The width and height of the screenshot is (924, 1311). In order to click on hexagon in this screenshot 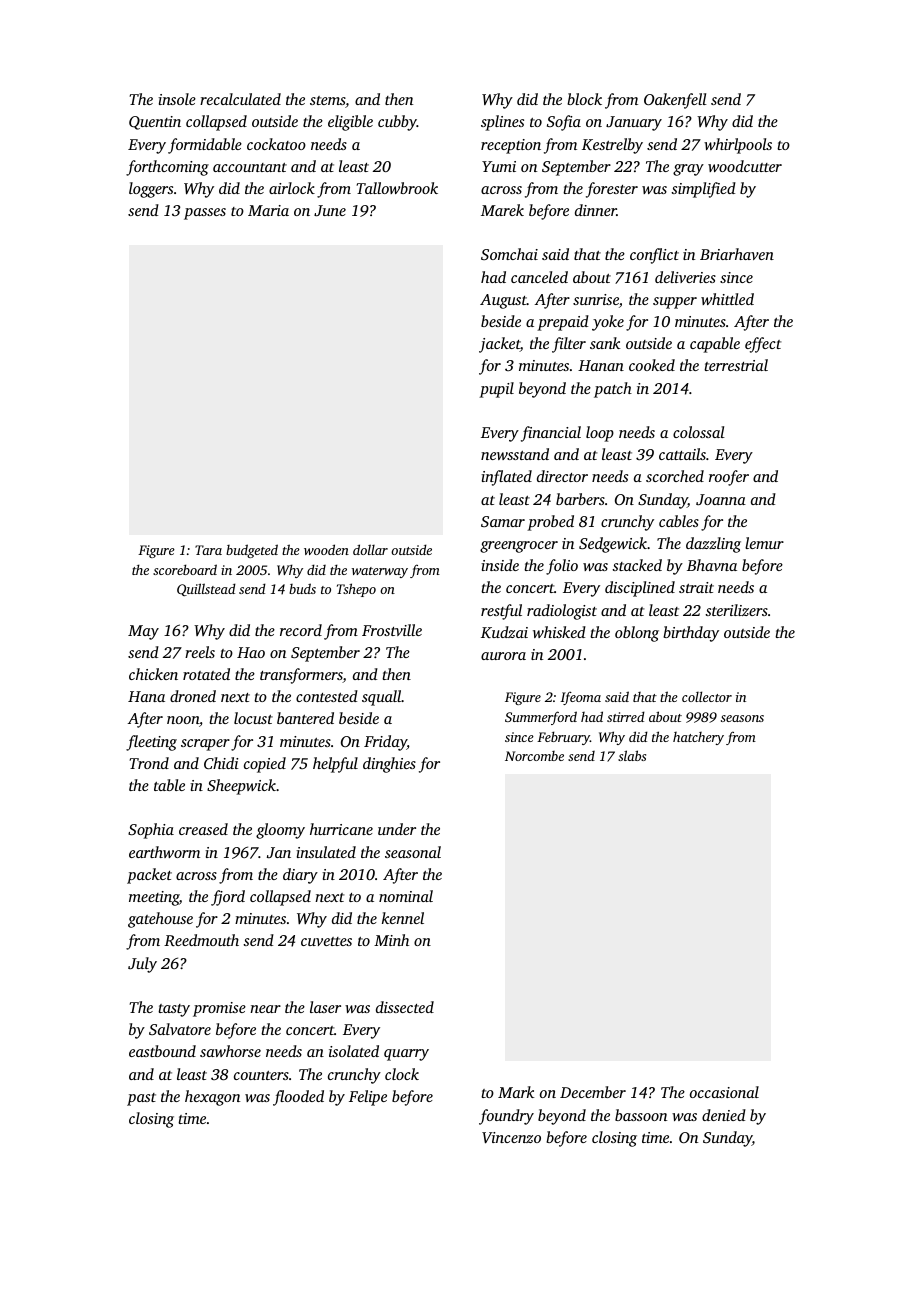, I will do `click(212, 1098)`.
